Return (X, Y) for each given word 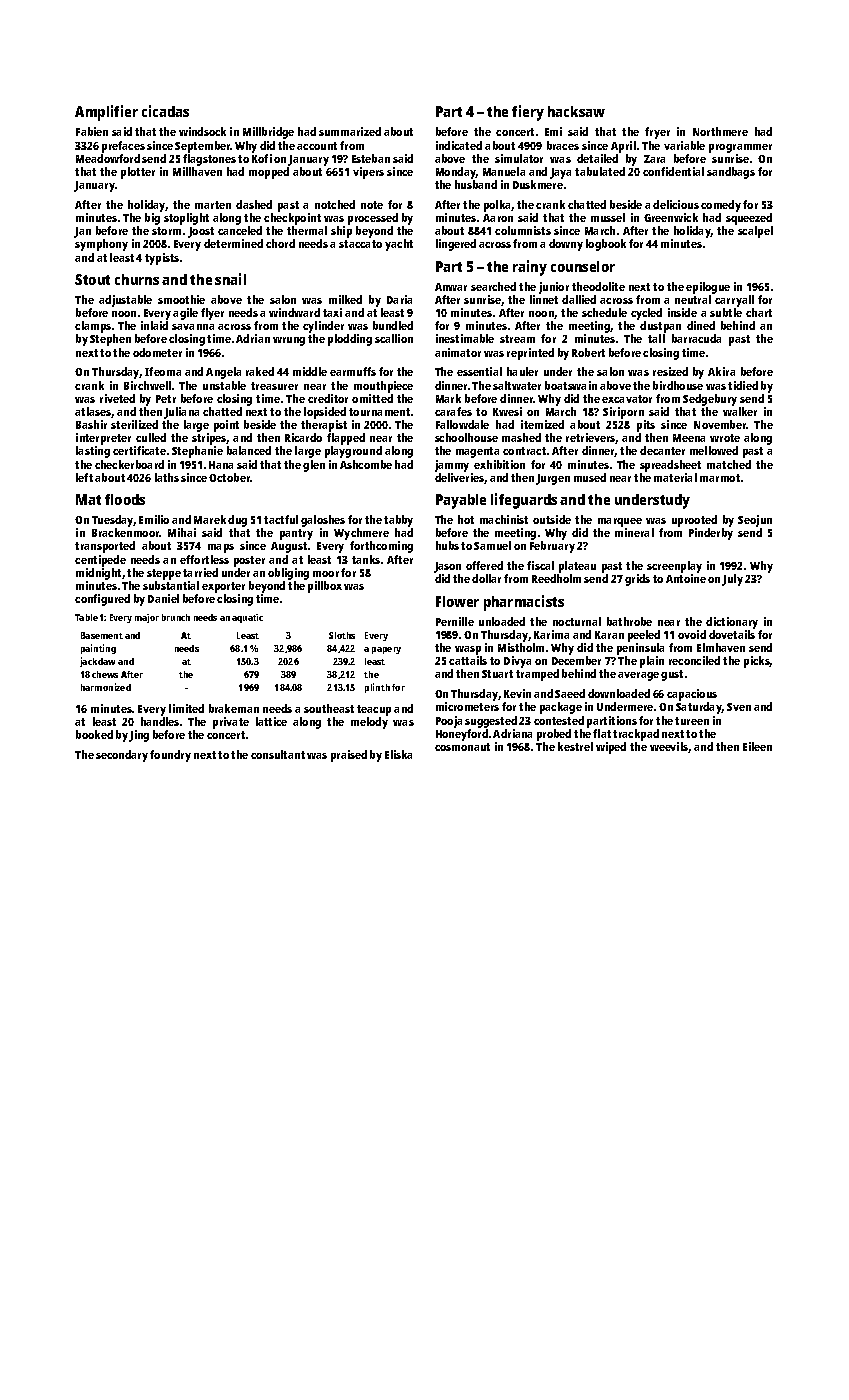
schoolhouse (466, 437)
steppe (164, 574)
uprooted (694, 521)
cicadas (165, 111)
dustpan (660, 327)
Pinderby (711, 534)
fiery (528, 113)
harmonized (106, 687)
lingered (456, 245)
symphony (101, 245)
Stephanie (197, 452)
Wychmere (361, 534)
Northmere (720, 131)
